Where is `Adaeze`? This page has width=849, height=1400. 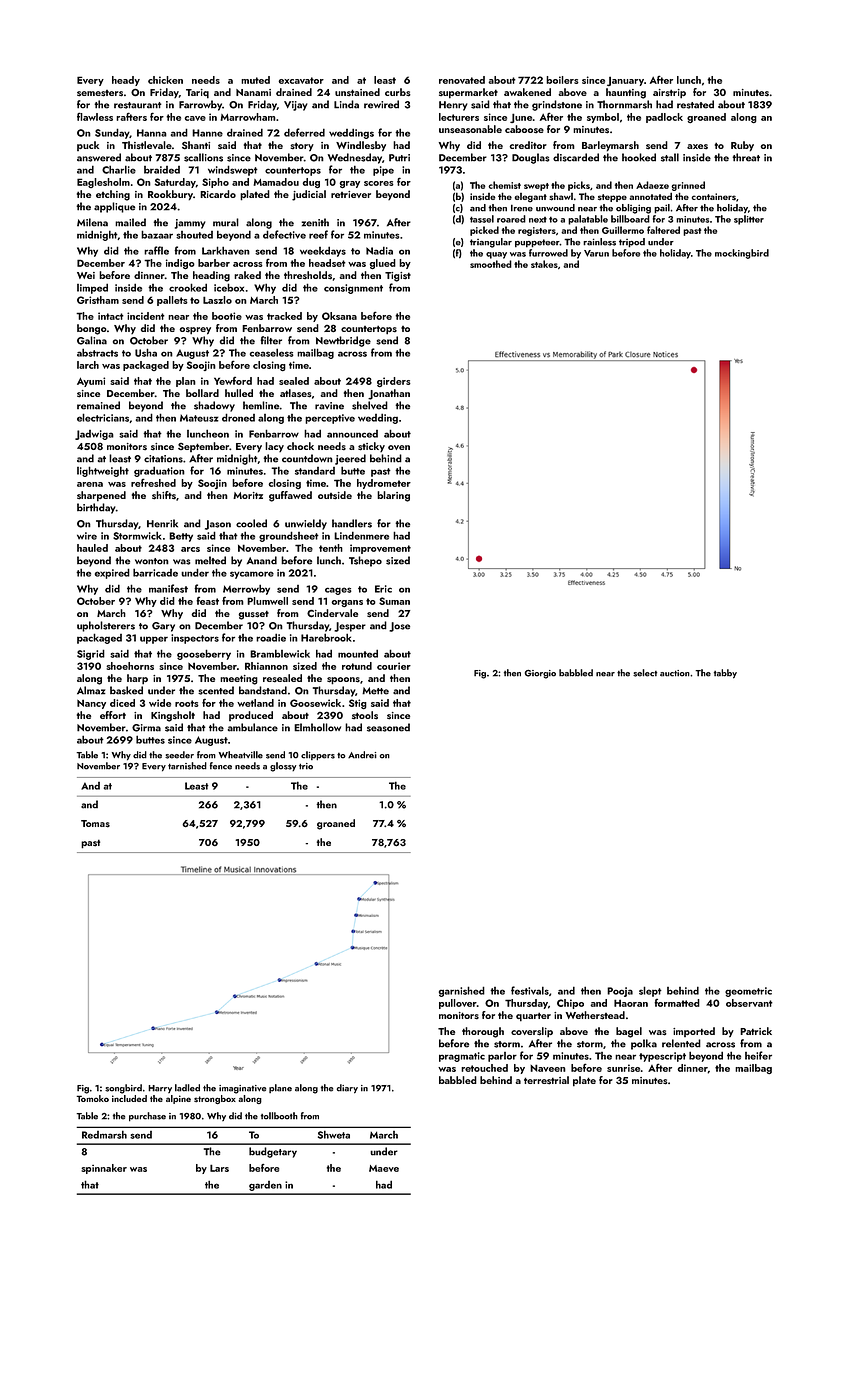 Adaeze is located at coordinates (652, 185).
